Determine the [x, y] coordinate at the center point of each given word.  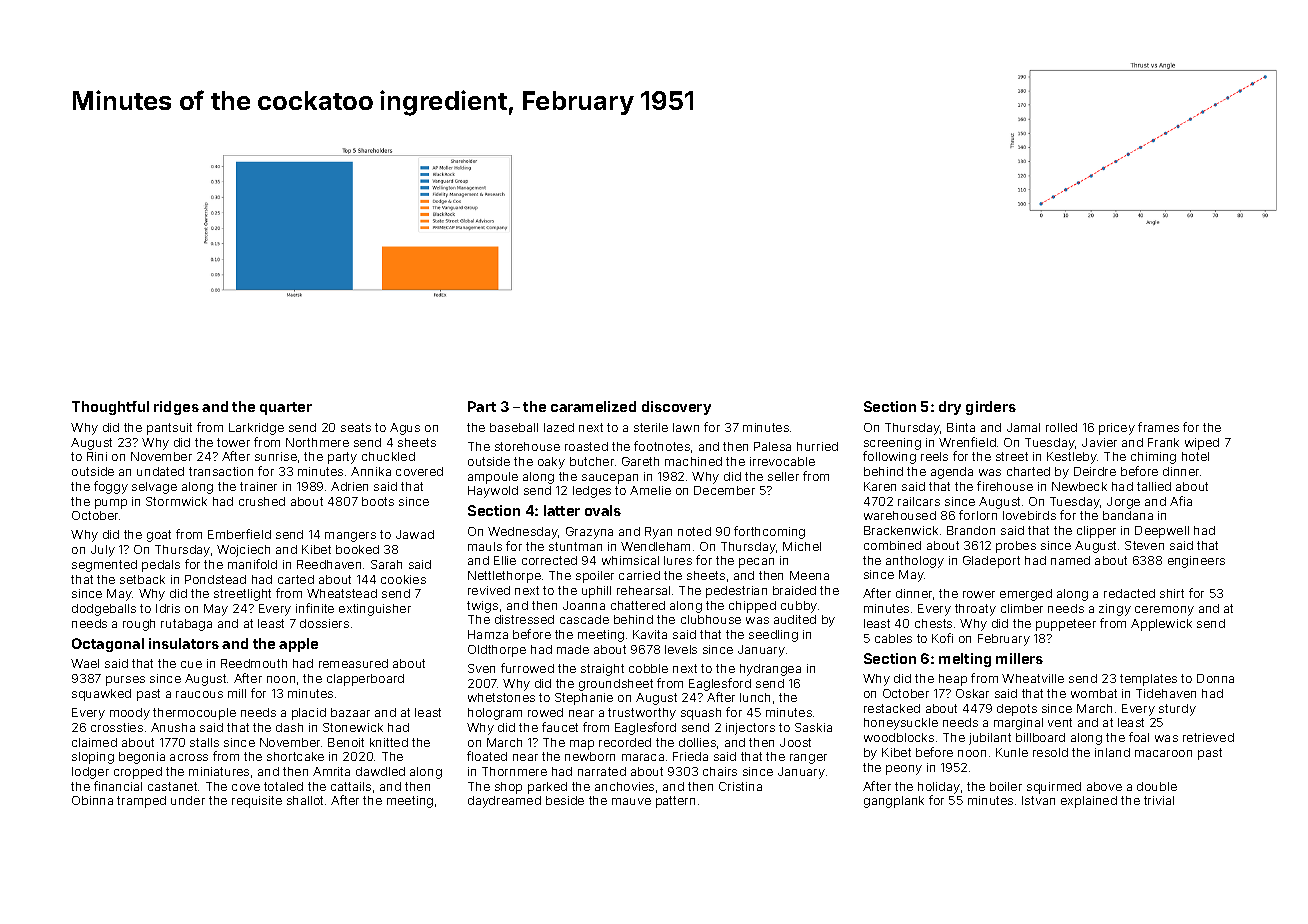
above [1104, 786]
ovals [603, 510]
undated [160, 471]
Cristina [740, 786]
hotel [1195, 456]
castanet [172, 786]
